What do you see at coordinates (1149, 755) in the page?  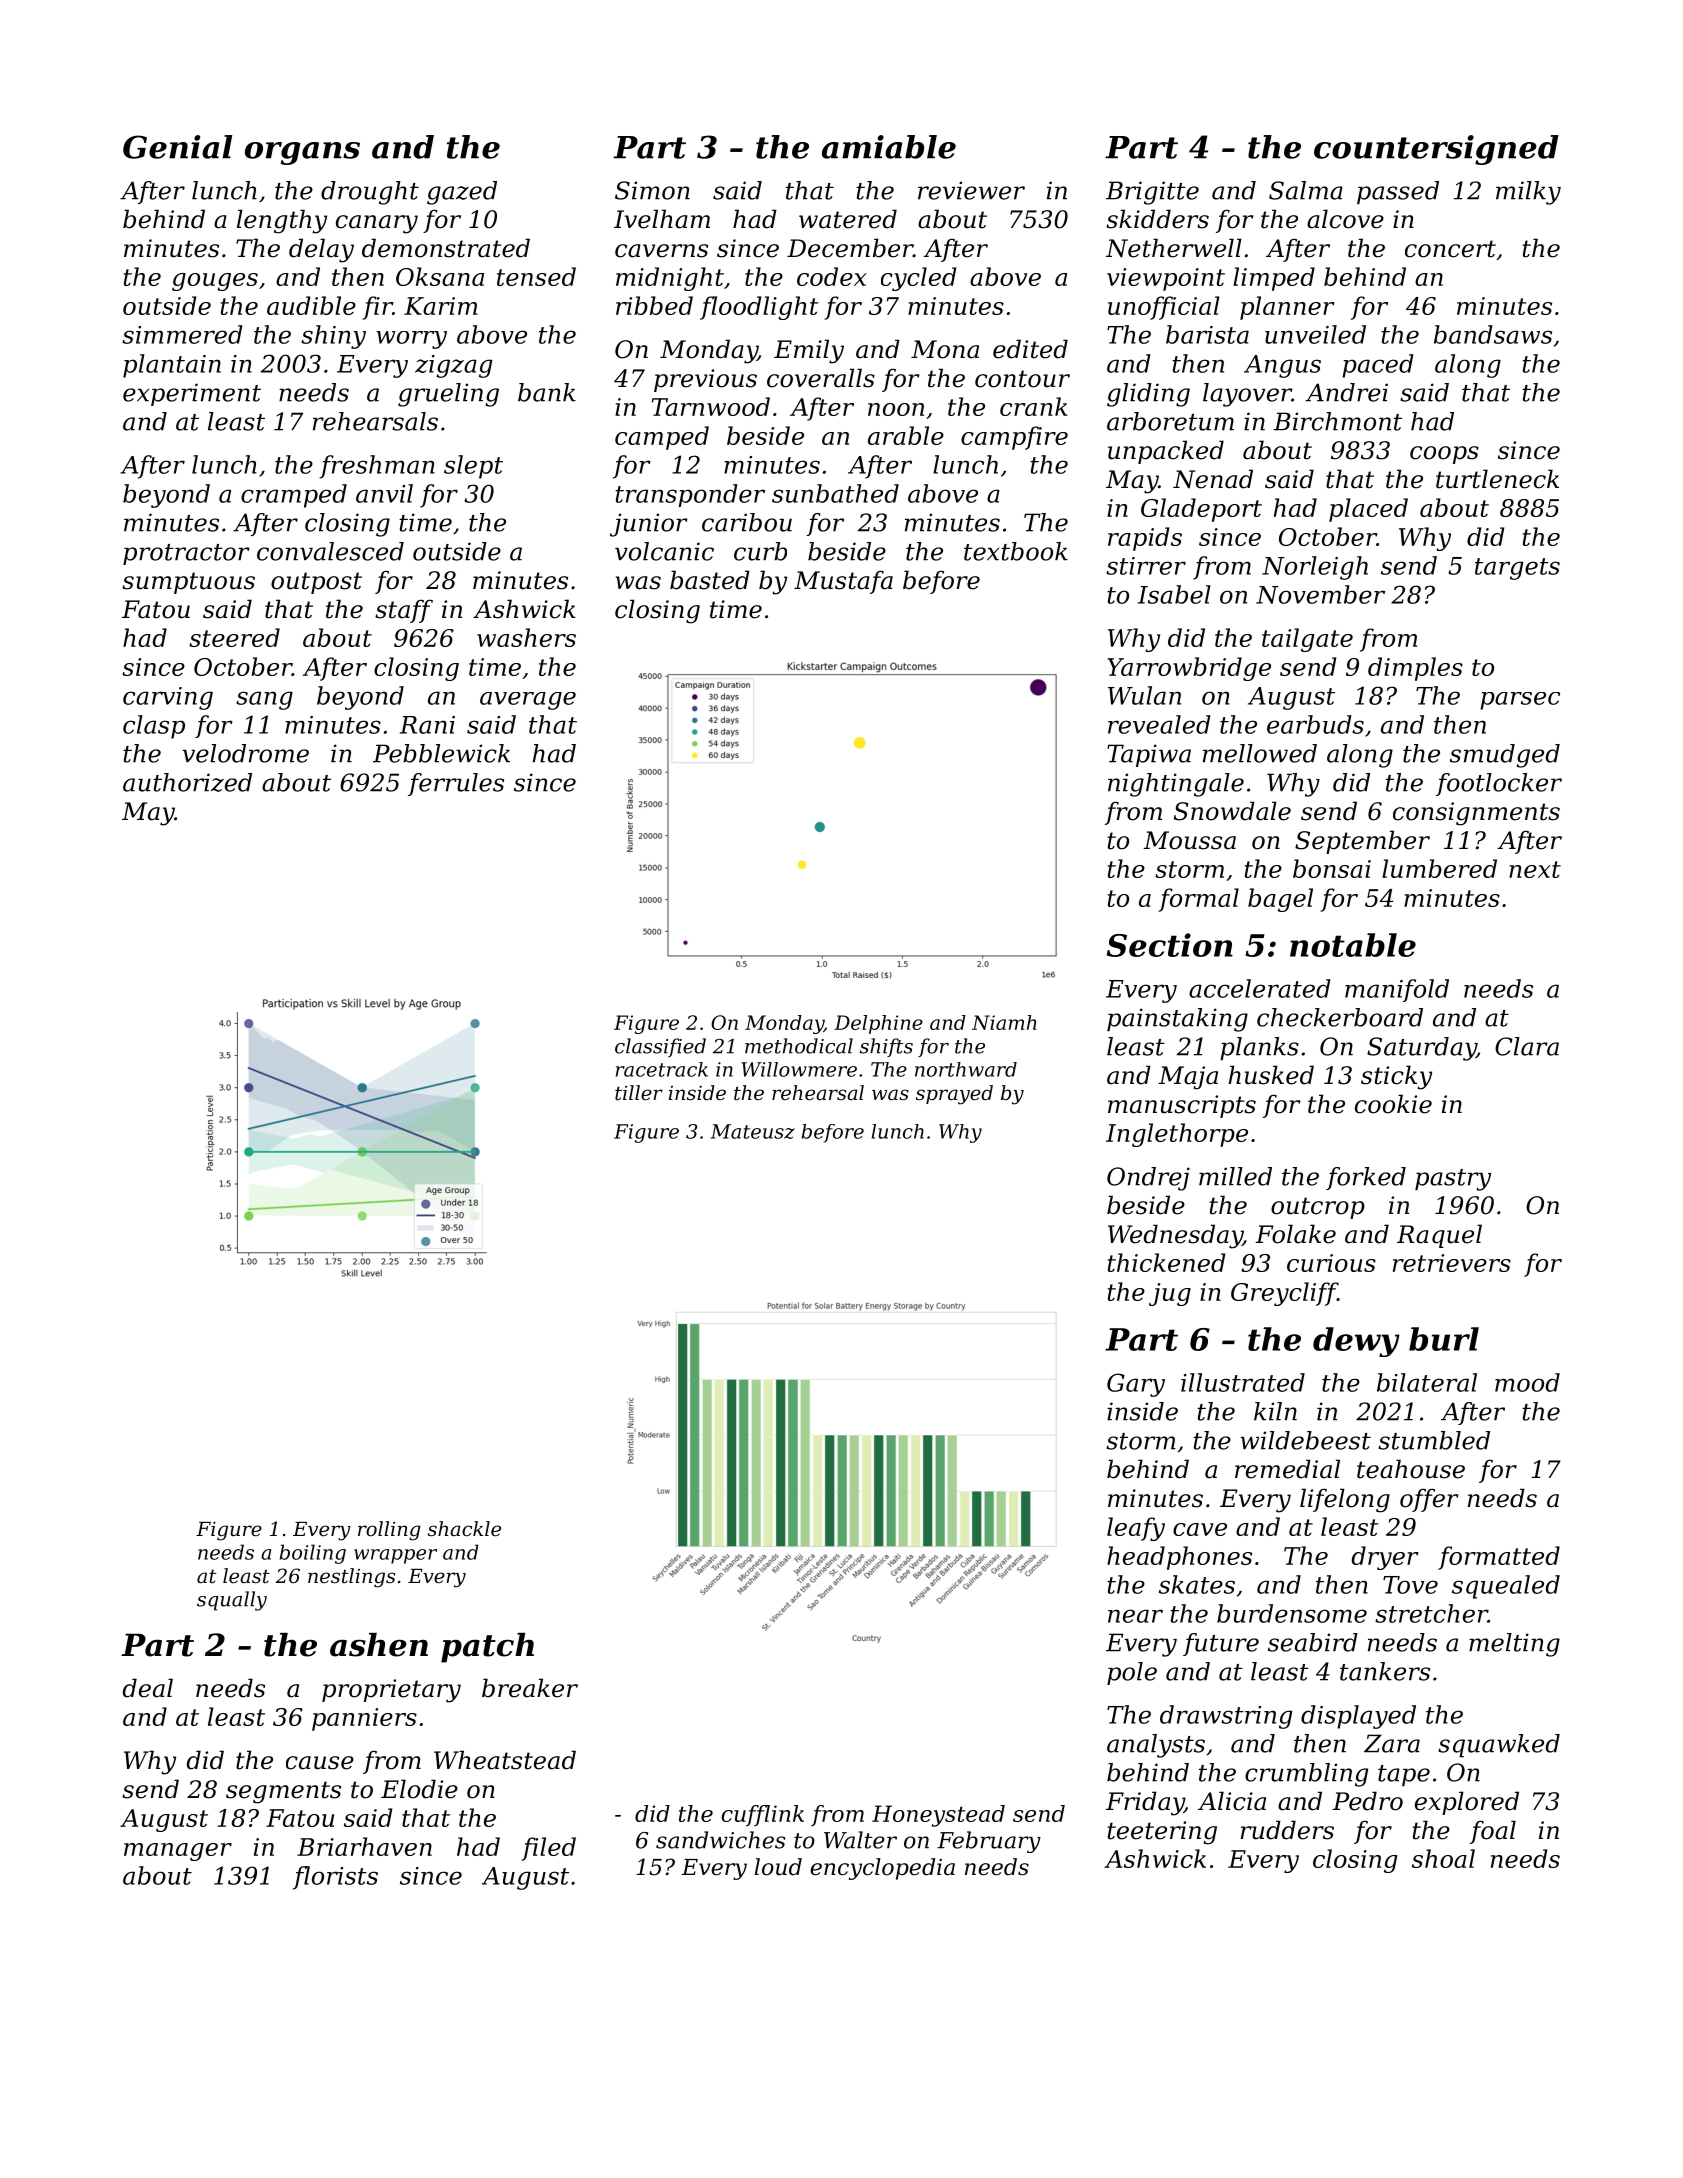 I see `Tapiwa` at bounding box center [1149, 755].
